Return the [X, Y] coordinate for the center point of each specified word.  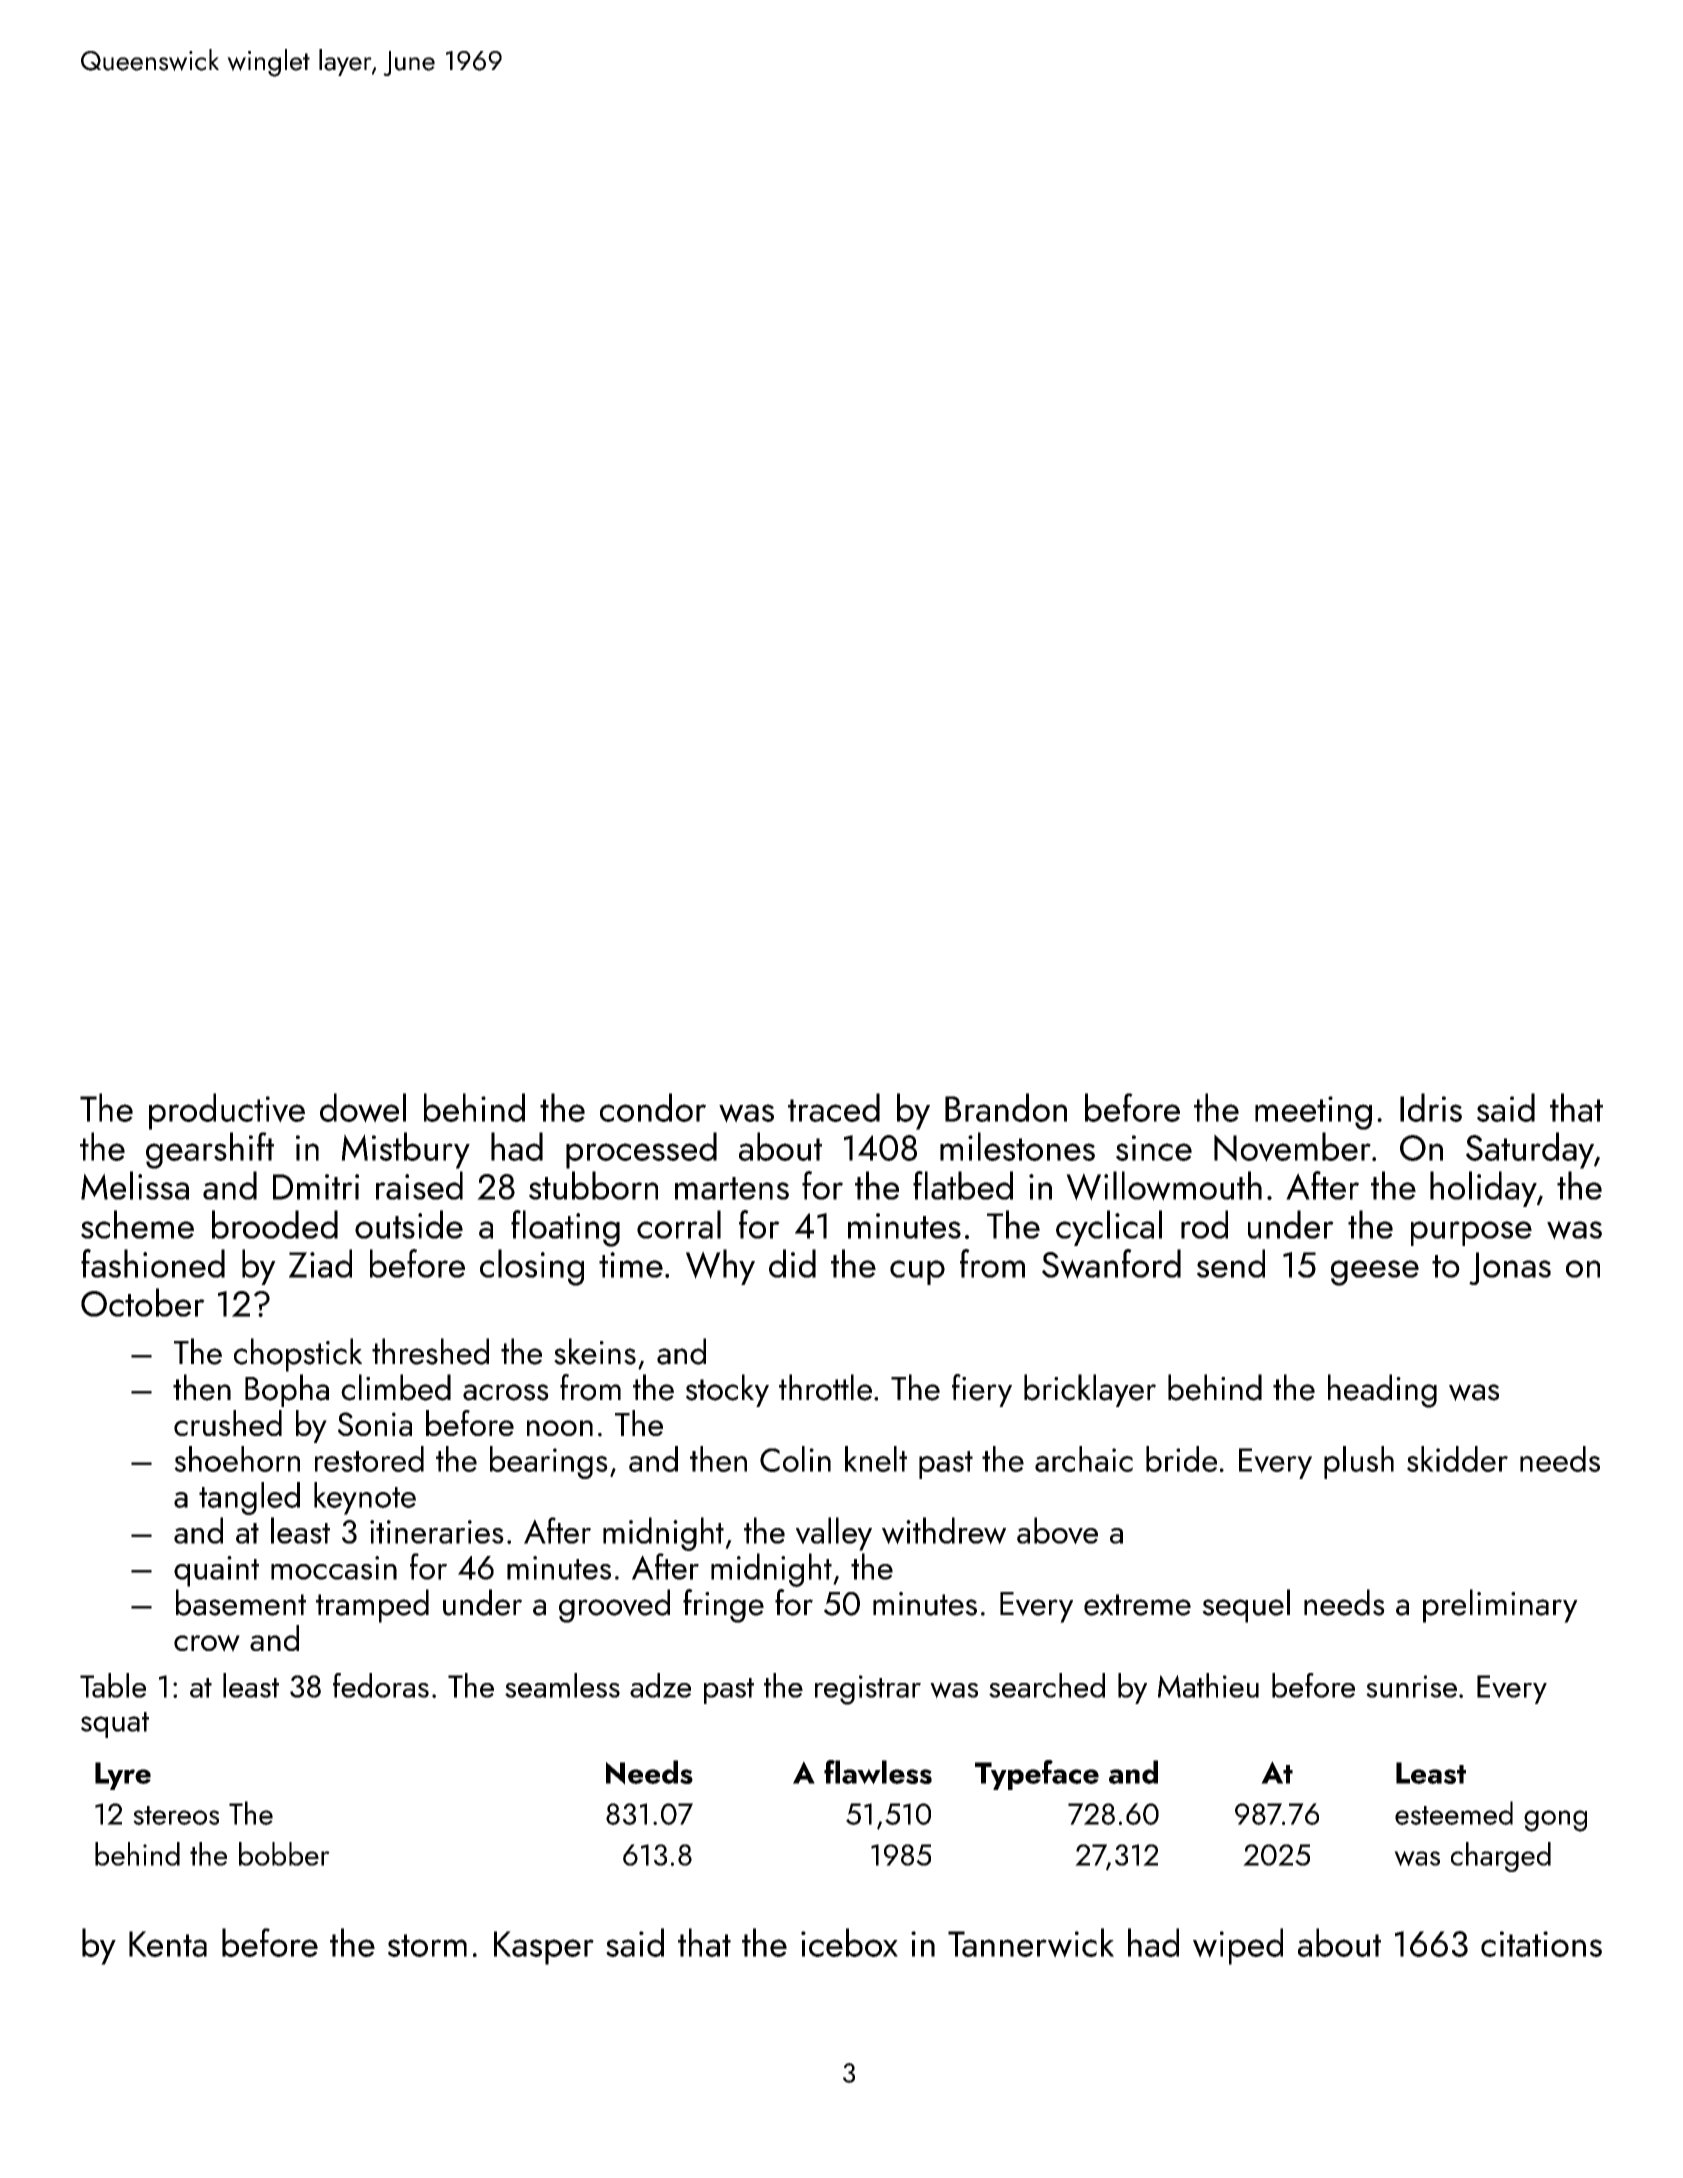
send [1231, 1263]
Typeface [1037, 1775]
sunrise [1411, 1686]
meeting [1313, 1113]
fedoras [381, 1685]
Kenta [168, 1944]
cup [917, 1272]
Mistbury [405, 1150]
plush [1359, 1462]
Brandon [1006, 1107]
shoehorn [237, 1459]
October [143, 1302]
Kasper [544, 1948]
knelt [876, 1459]
